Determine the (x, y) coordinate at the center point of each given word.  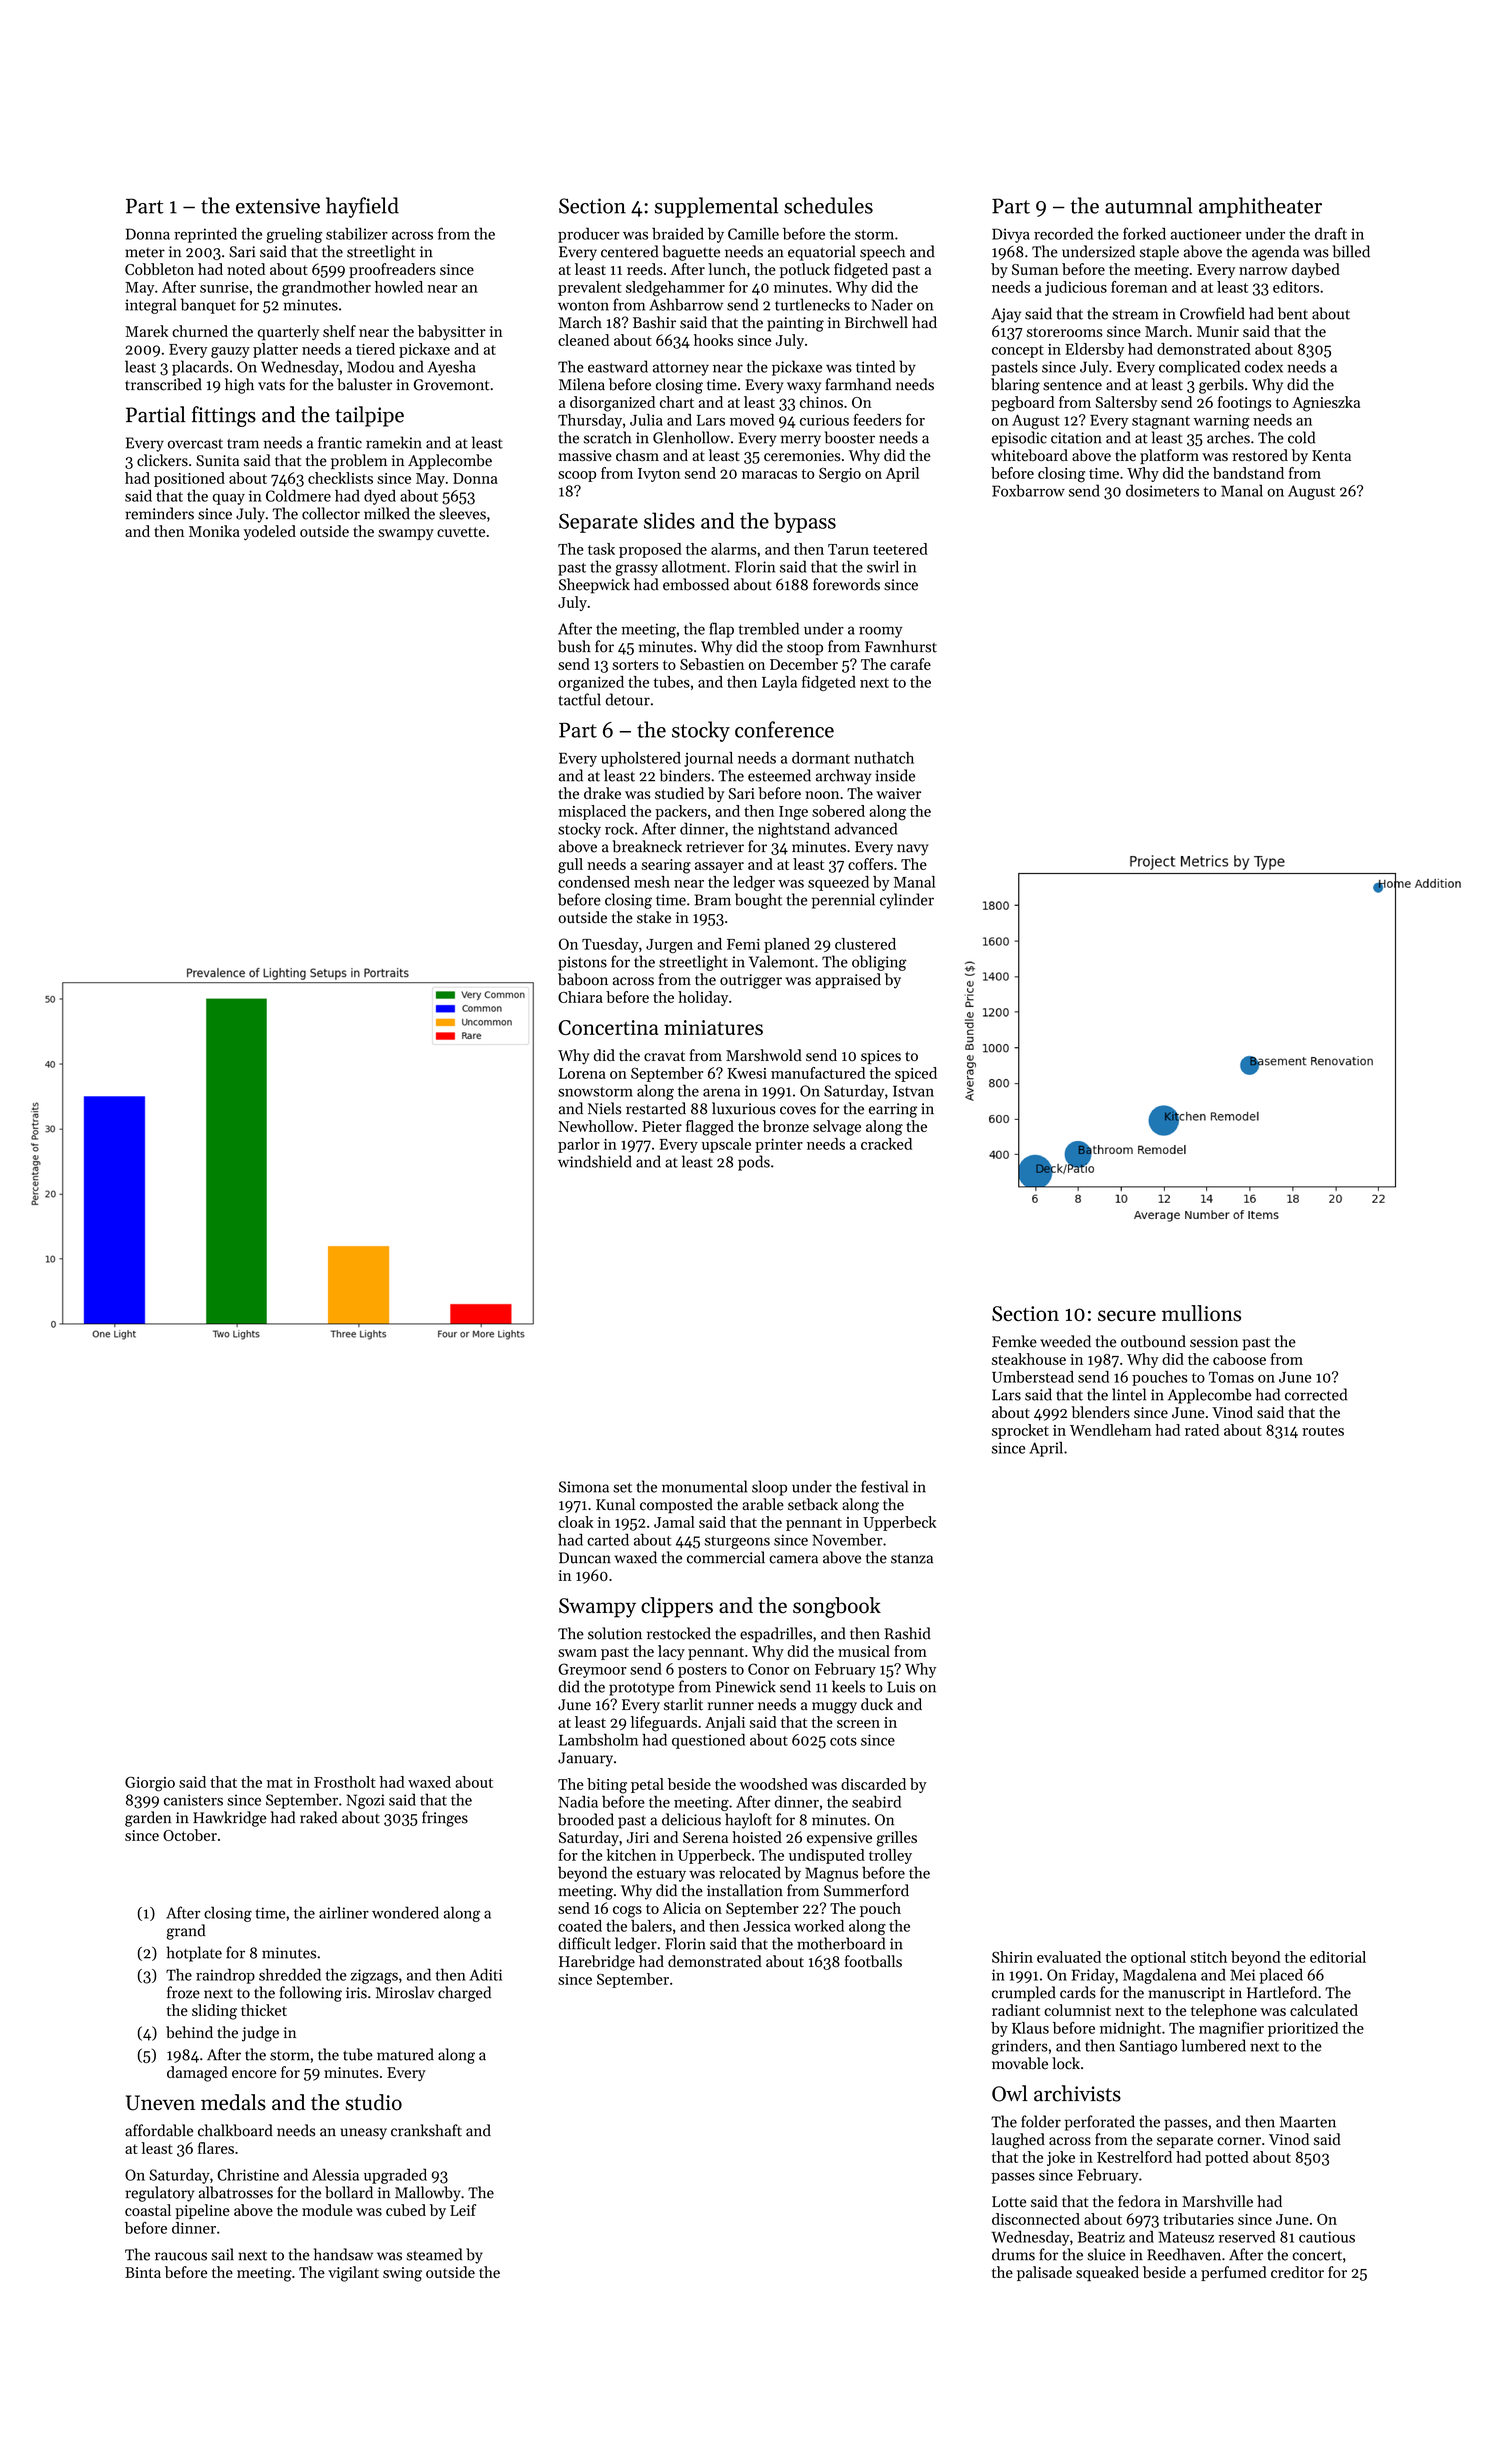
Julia (646, 420)
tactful (579, 699)
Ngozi (365, 1801)
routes (1323, 1431)
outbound (1153, 1341)
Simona (584, 1487)
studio (373, 2102)
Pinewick (746, 1686)
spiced (916, 1074)
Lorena (582, 1073)
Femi (743, 944)
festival (884, 1486)
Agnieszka (1326, 404)
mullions (1201, 1313)
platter (275, 350)
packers (681, 812)
